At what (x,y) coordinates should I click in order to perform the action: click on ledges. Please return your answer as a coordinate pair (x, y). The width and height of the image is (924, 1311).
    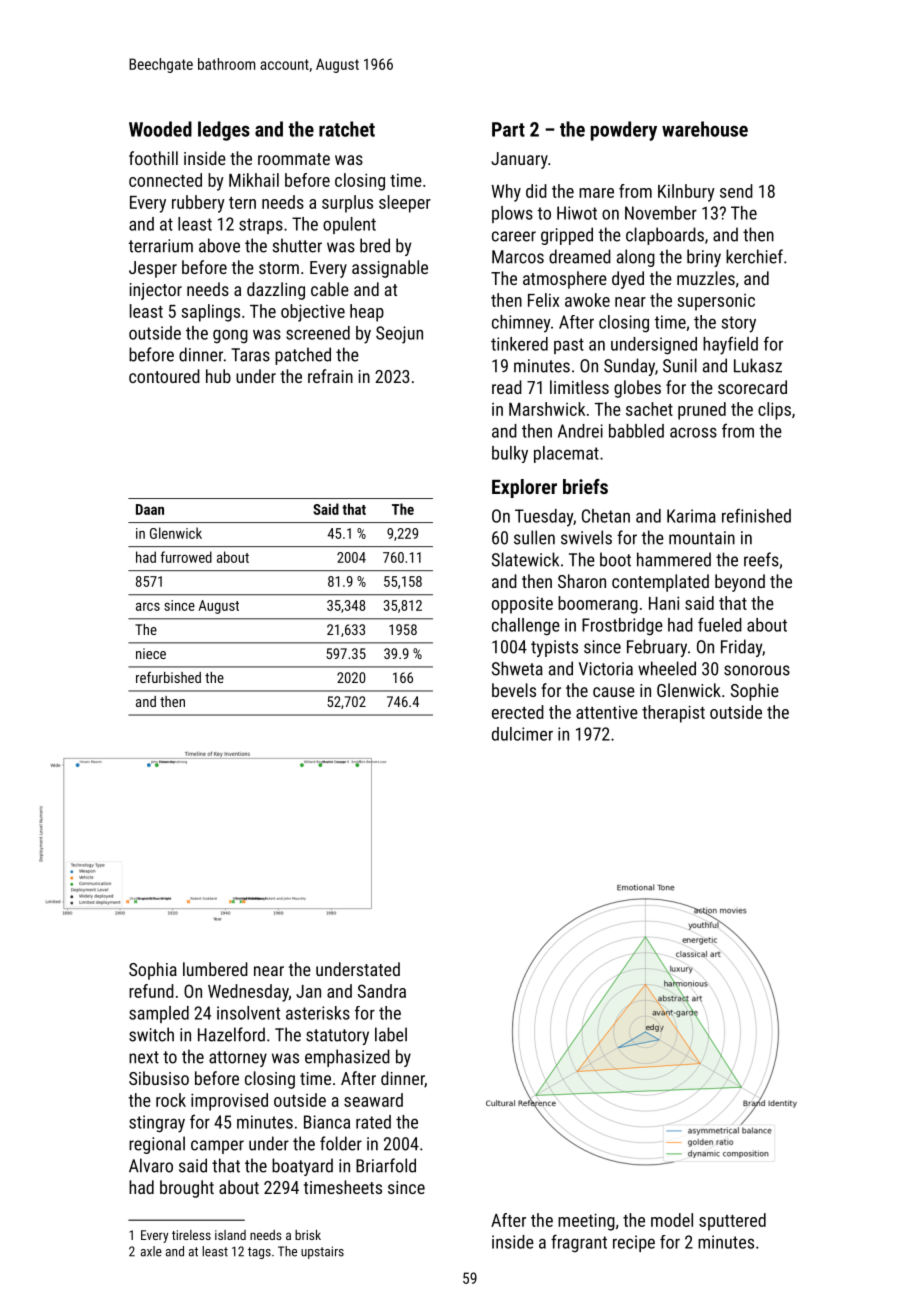
    Looking at the image, I should click on (224, 131).
